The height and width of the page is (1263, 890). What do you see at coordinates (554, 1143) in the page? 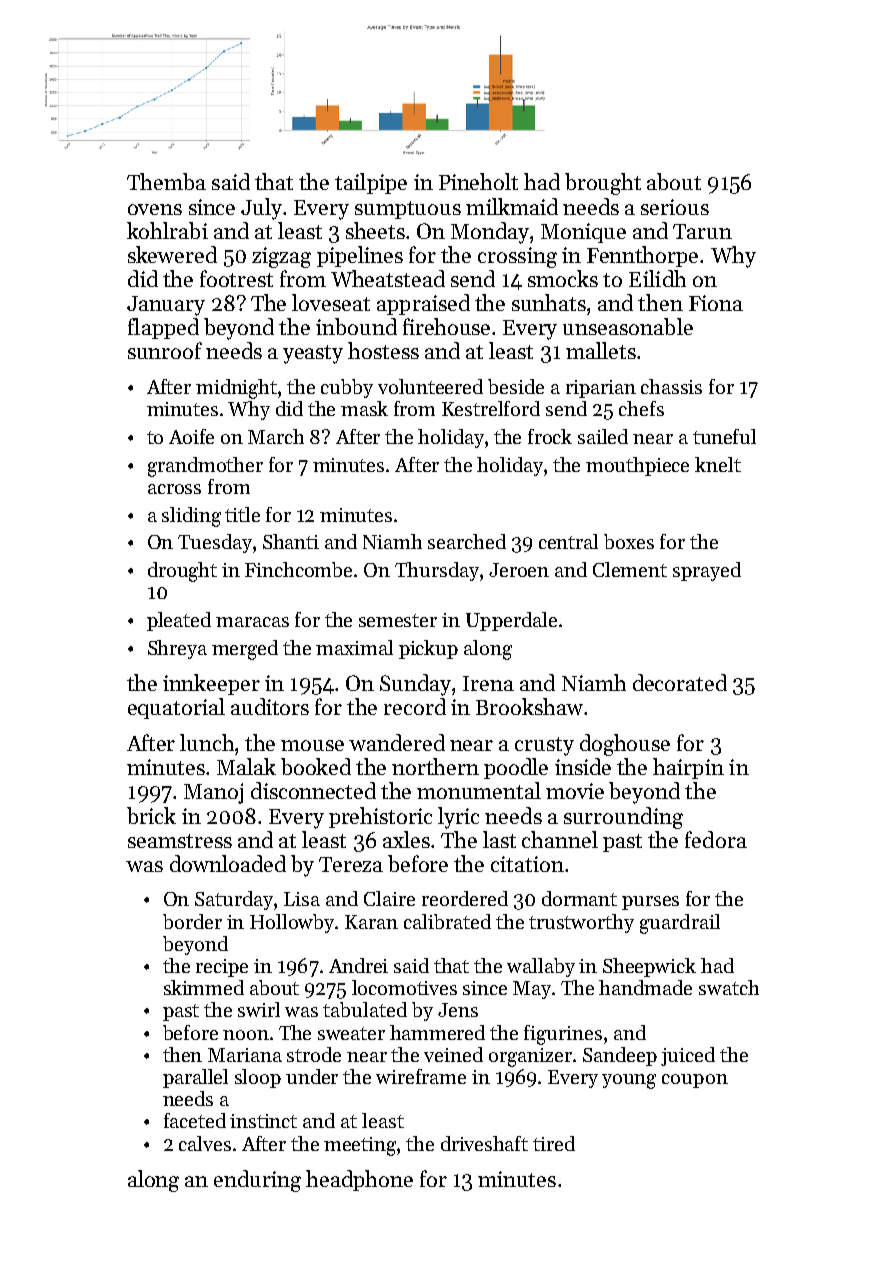
I see `tired` at bounding box center [554, 1143].
